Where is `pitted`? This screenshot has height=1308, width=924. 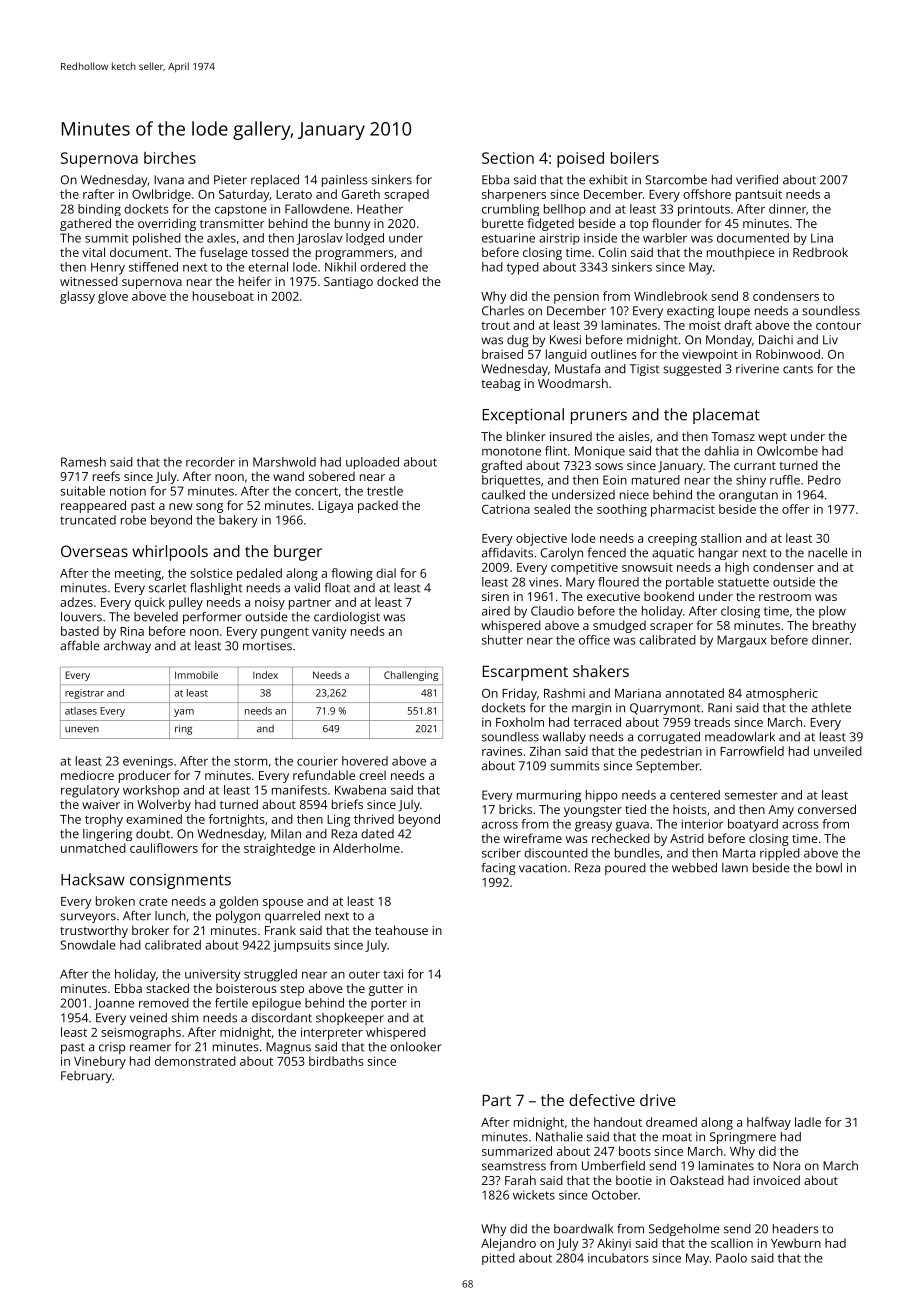
pitted is located at coordinates (498, 1259).
